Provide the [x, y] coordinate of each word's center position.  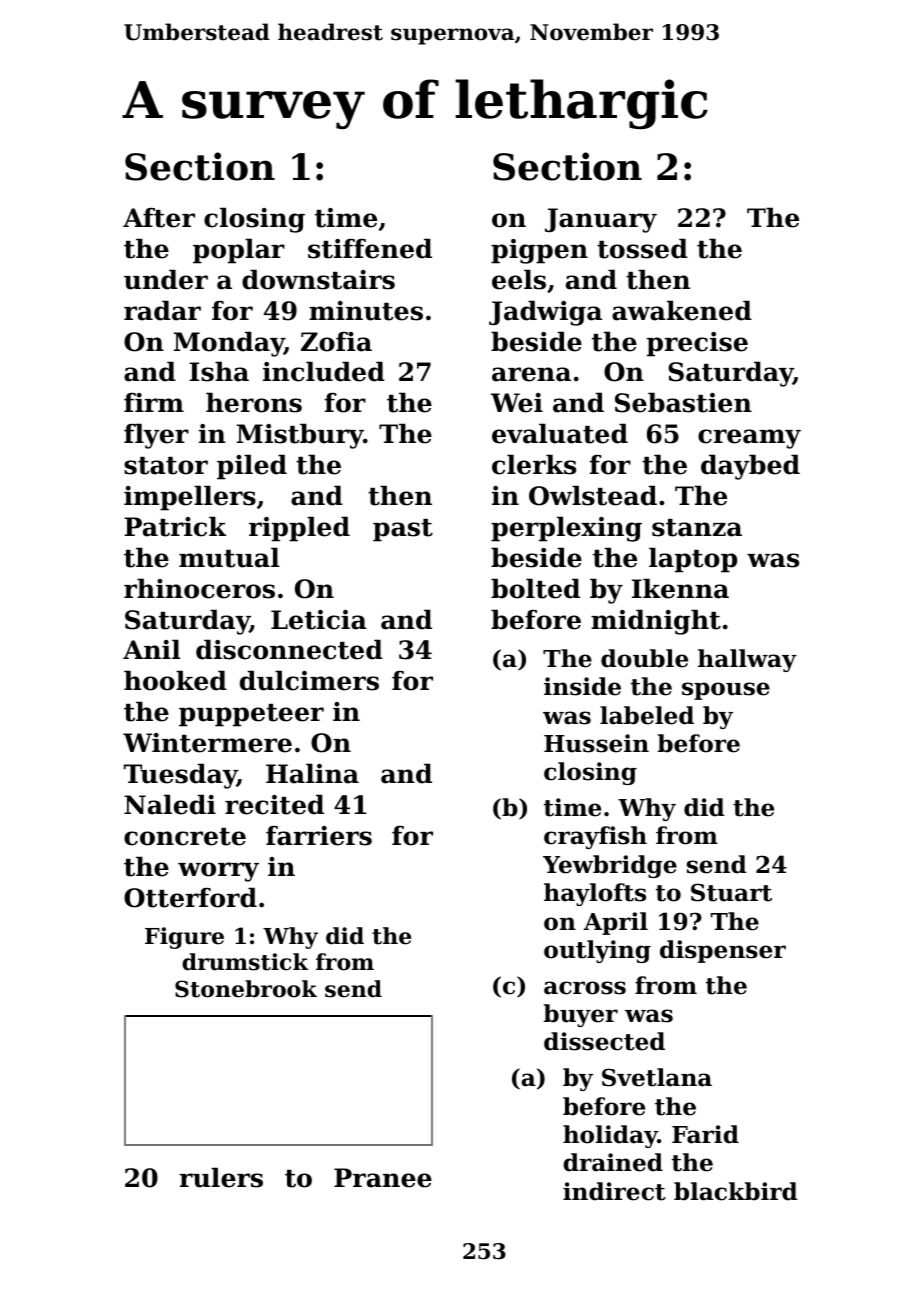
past [403, 530]
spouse [726, 691]
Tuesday [180, 776]
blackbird [736, 1191]
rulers [221, 1177]
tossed [642, 248]
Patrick [175, 526]
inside [582, 686]
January [601, 220]
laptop [693, 560]
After [159, 218]
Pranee [383, 1178]
